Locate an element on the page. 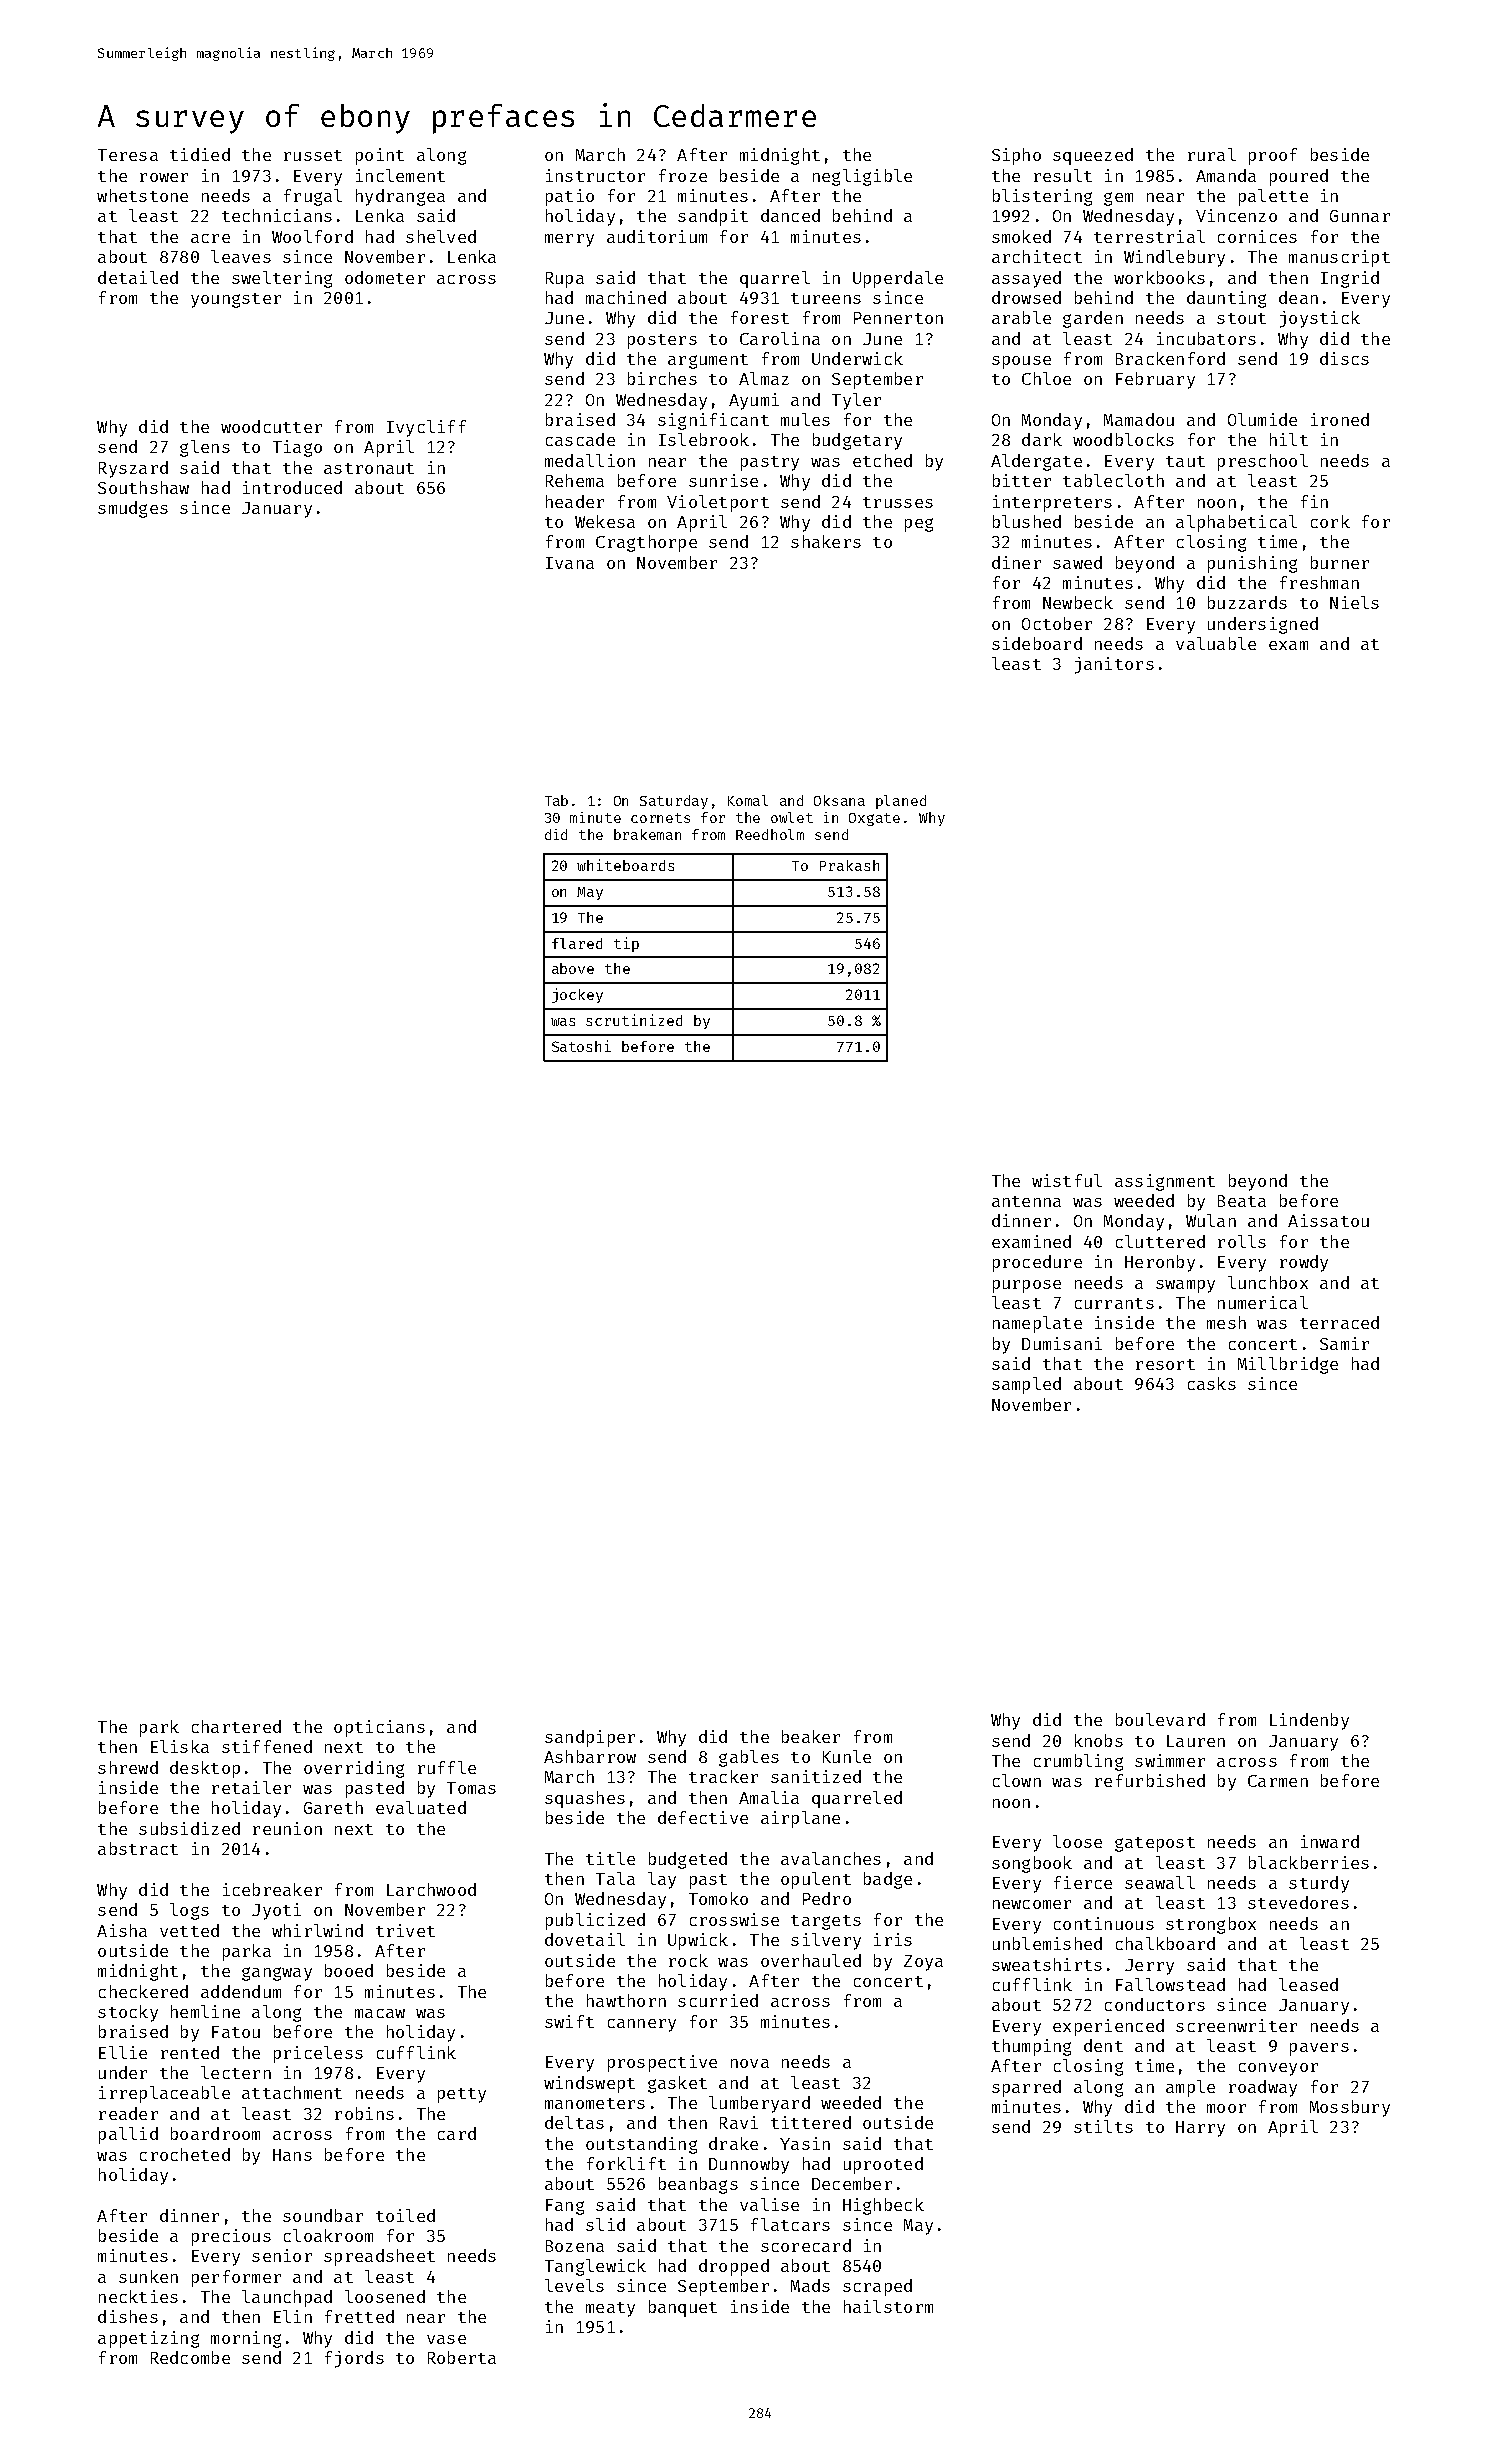 The width and height of the image is (1496, 2464). wistful is located at coordinates (1067, 1180).
